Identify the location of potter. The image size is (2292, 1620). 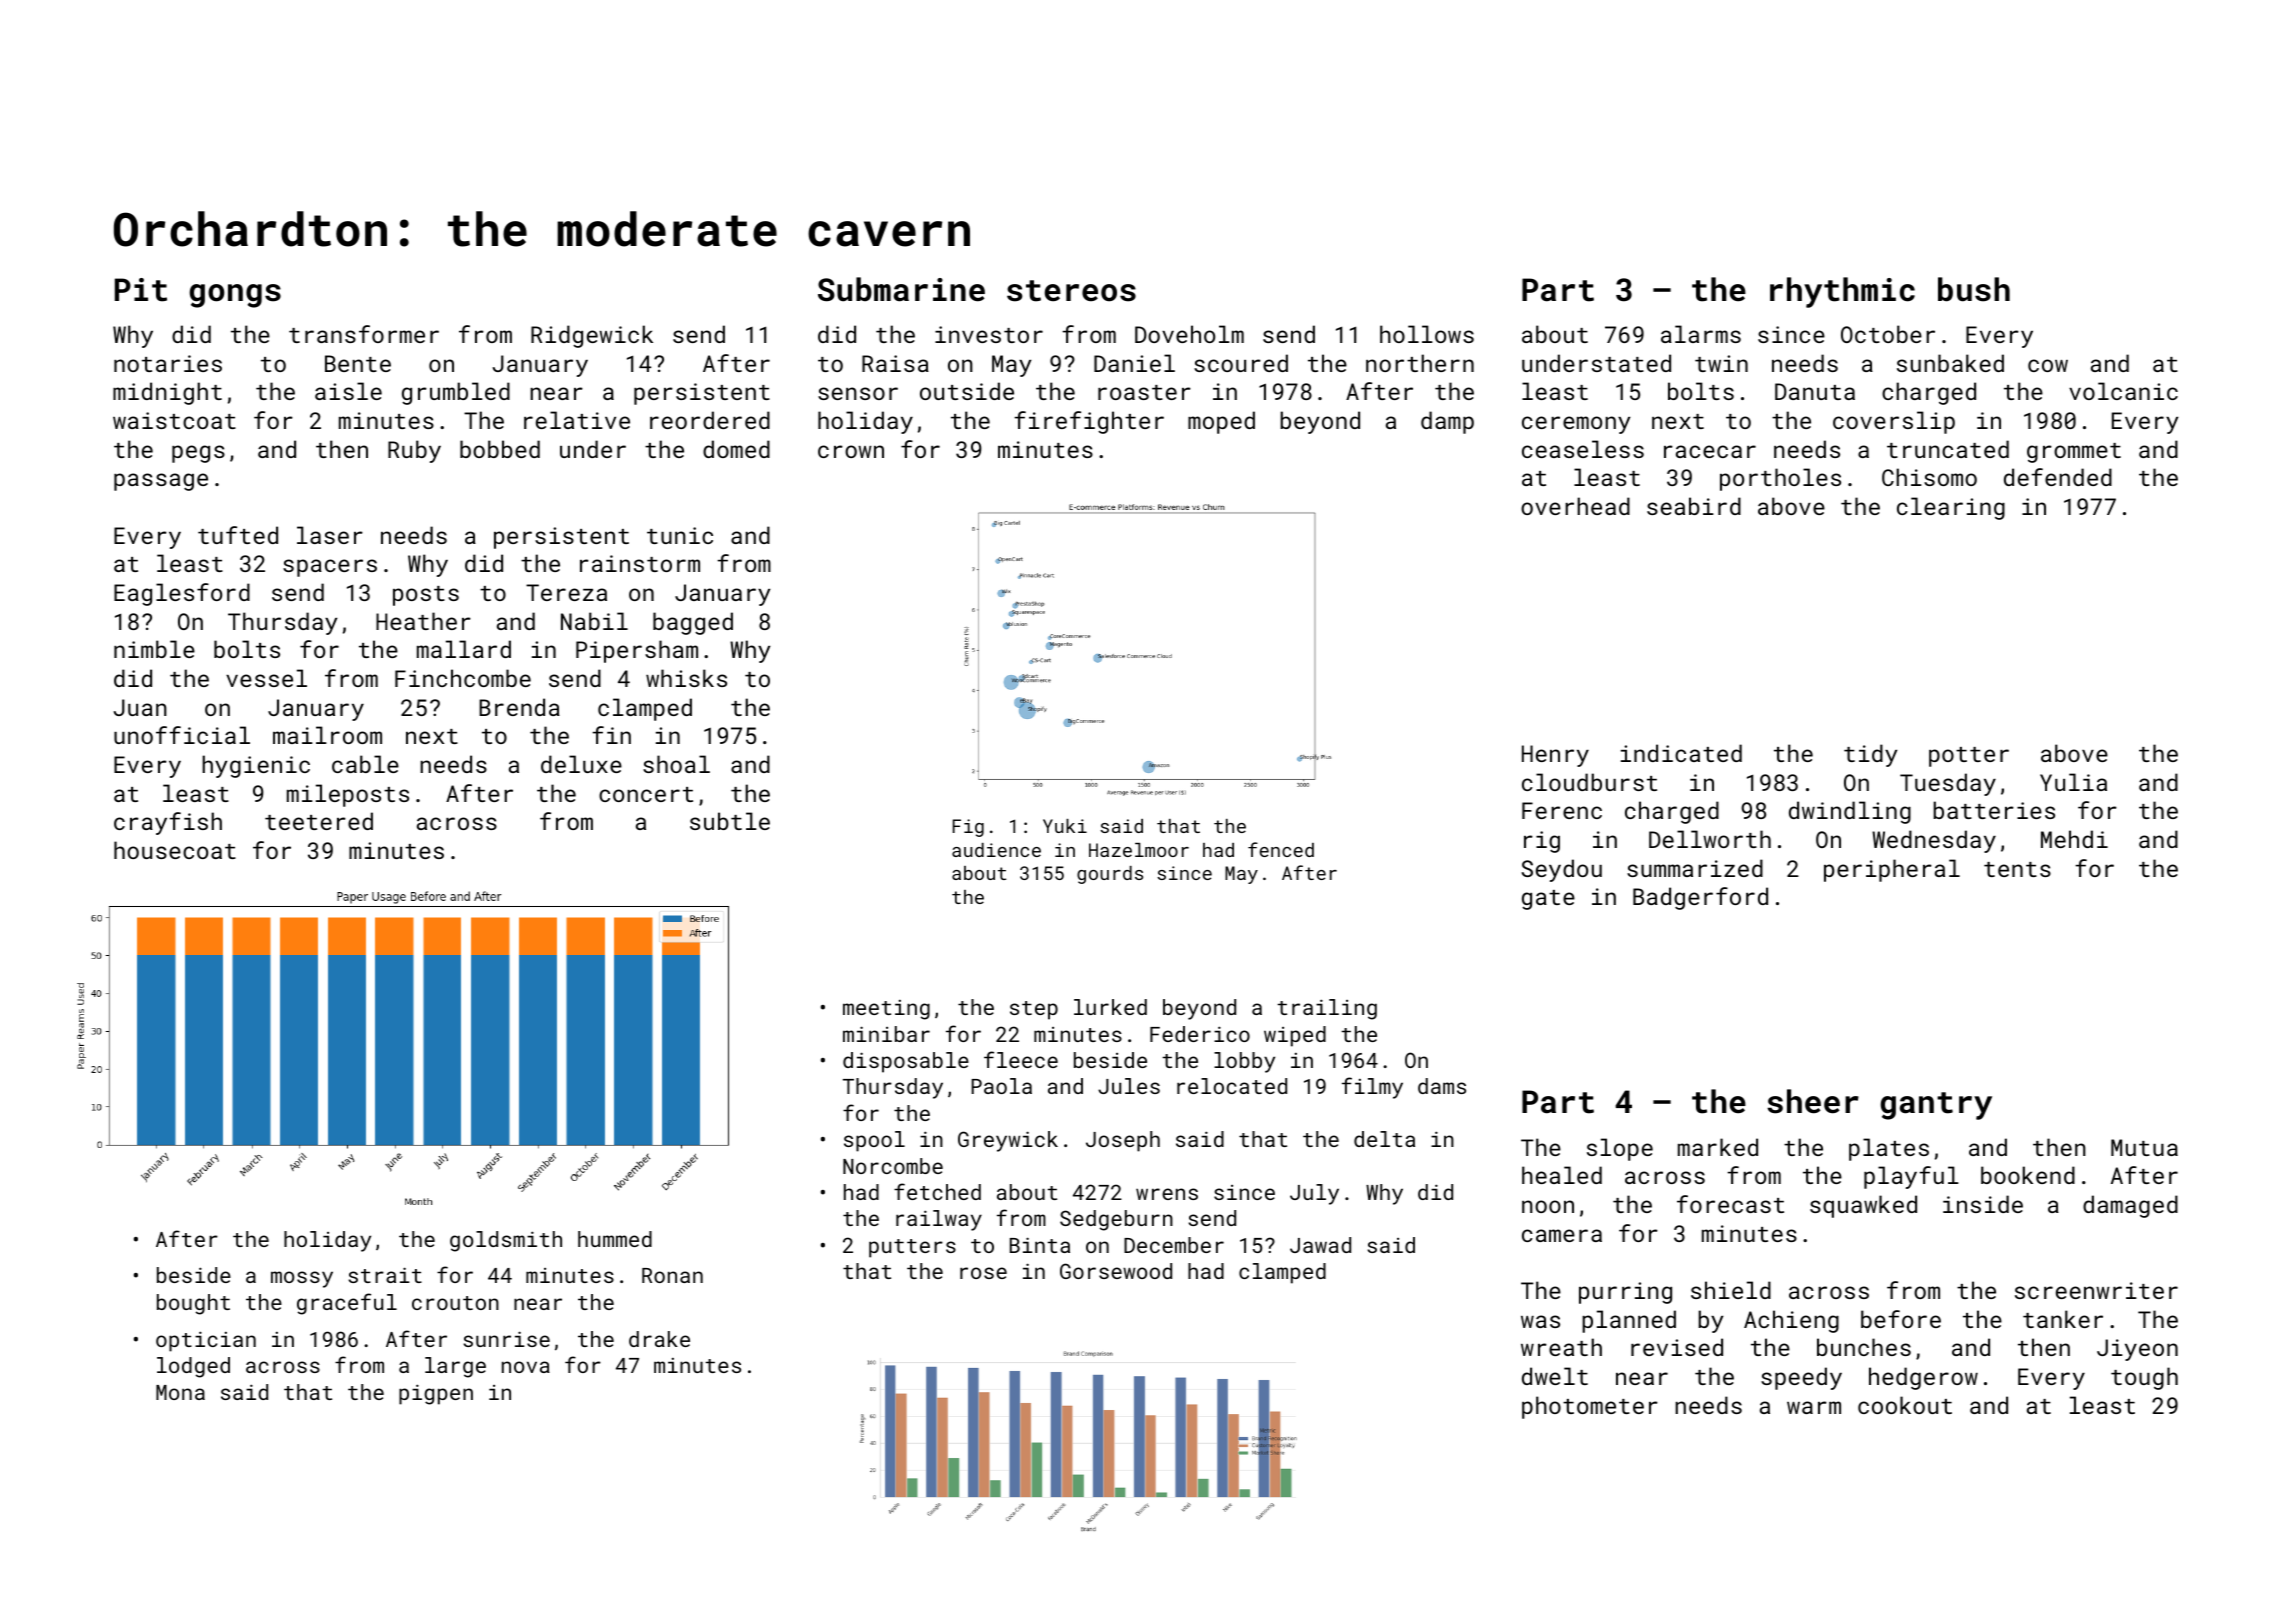
(1969, 757).
